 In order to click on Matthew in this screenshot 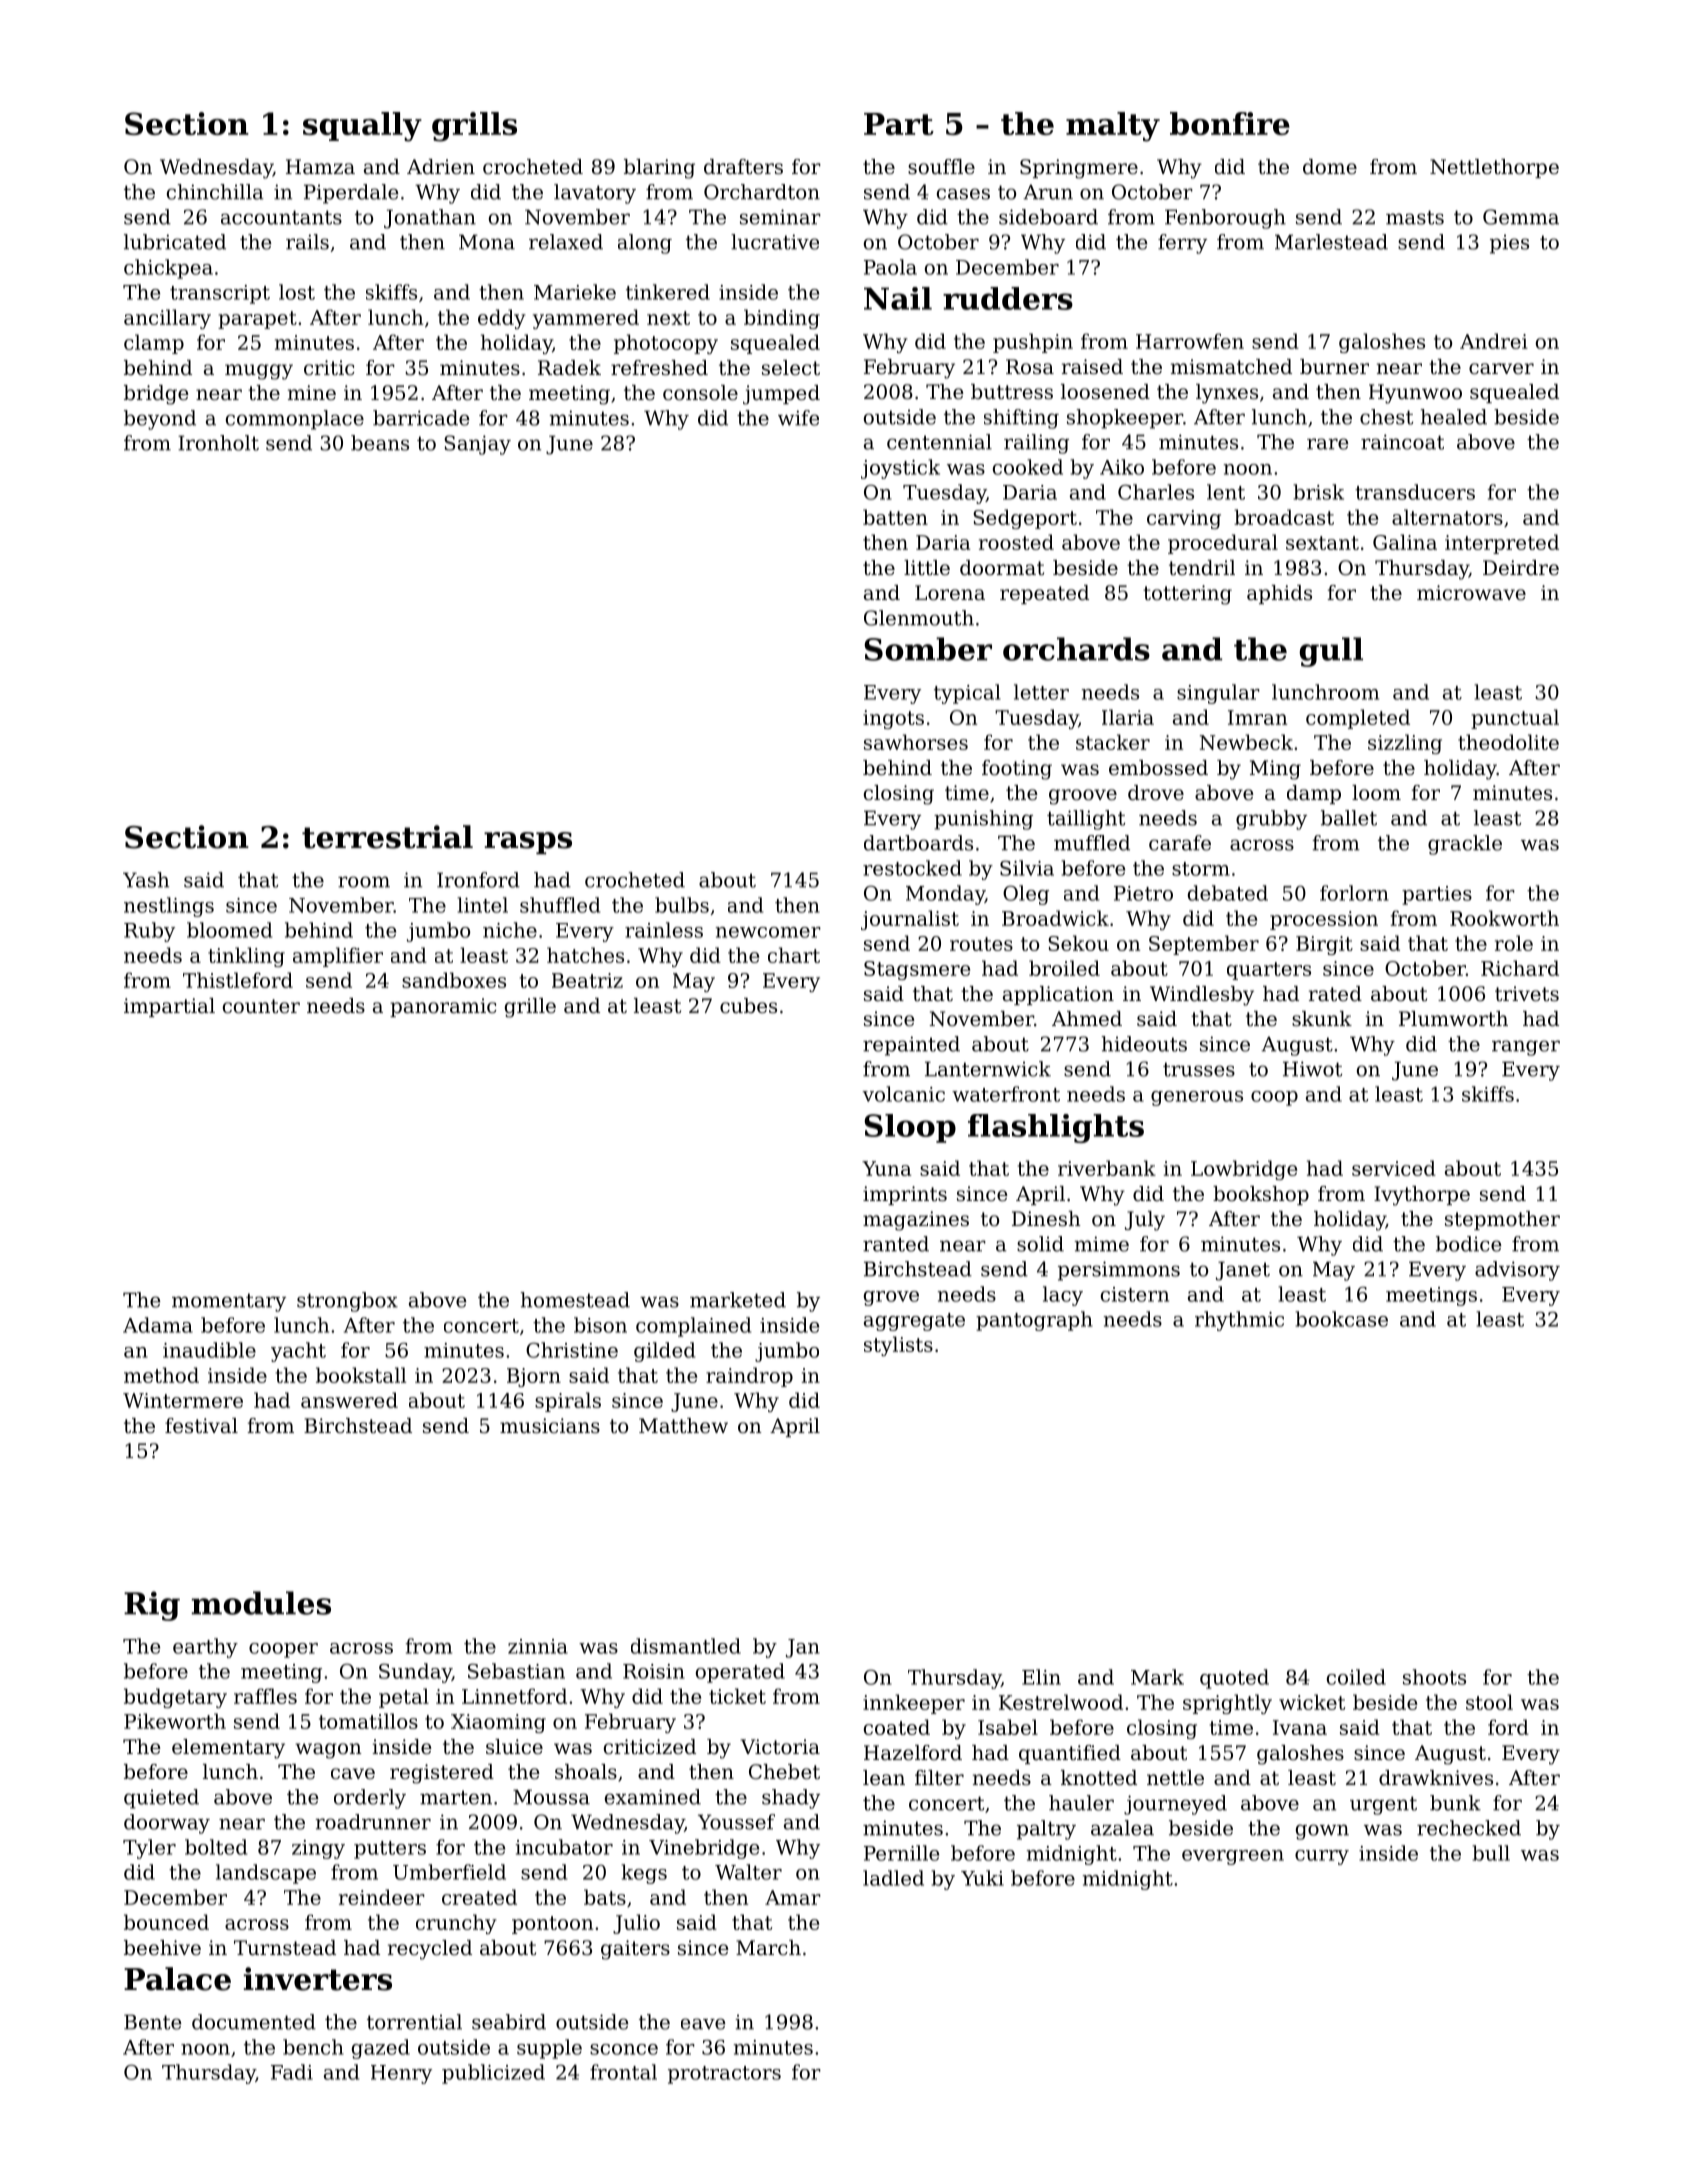, I will do `click(683, 1426)`.
